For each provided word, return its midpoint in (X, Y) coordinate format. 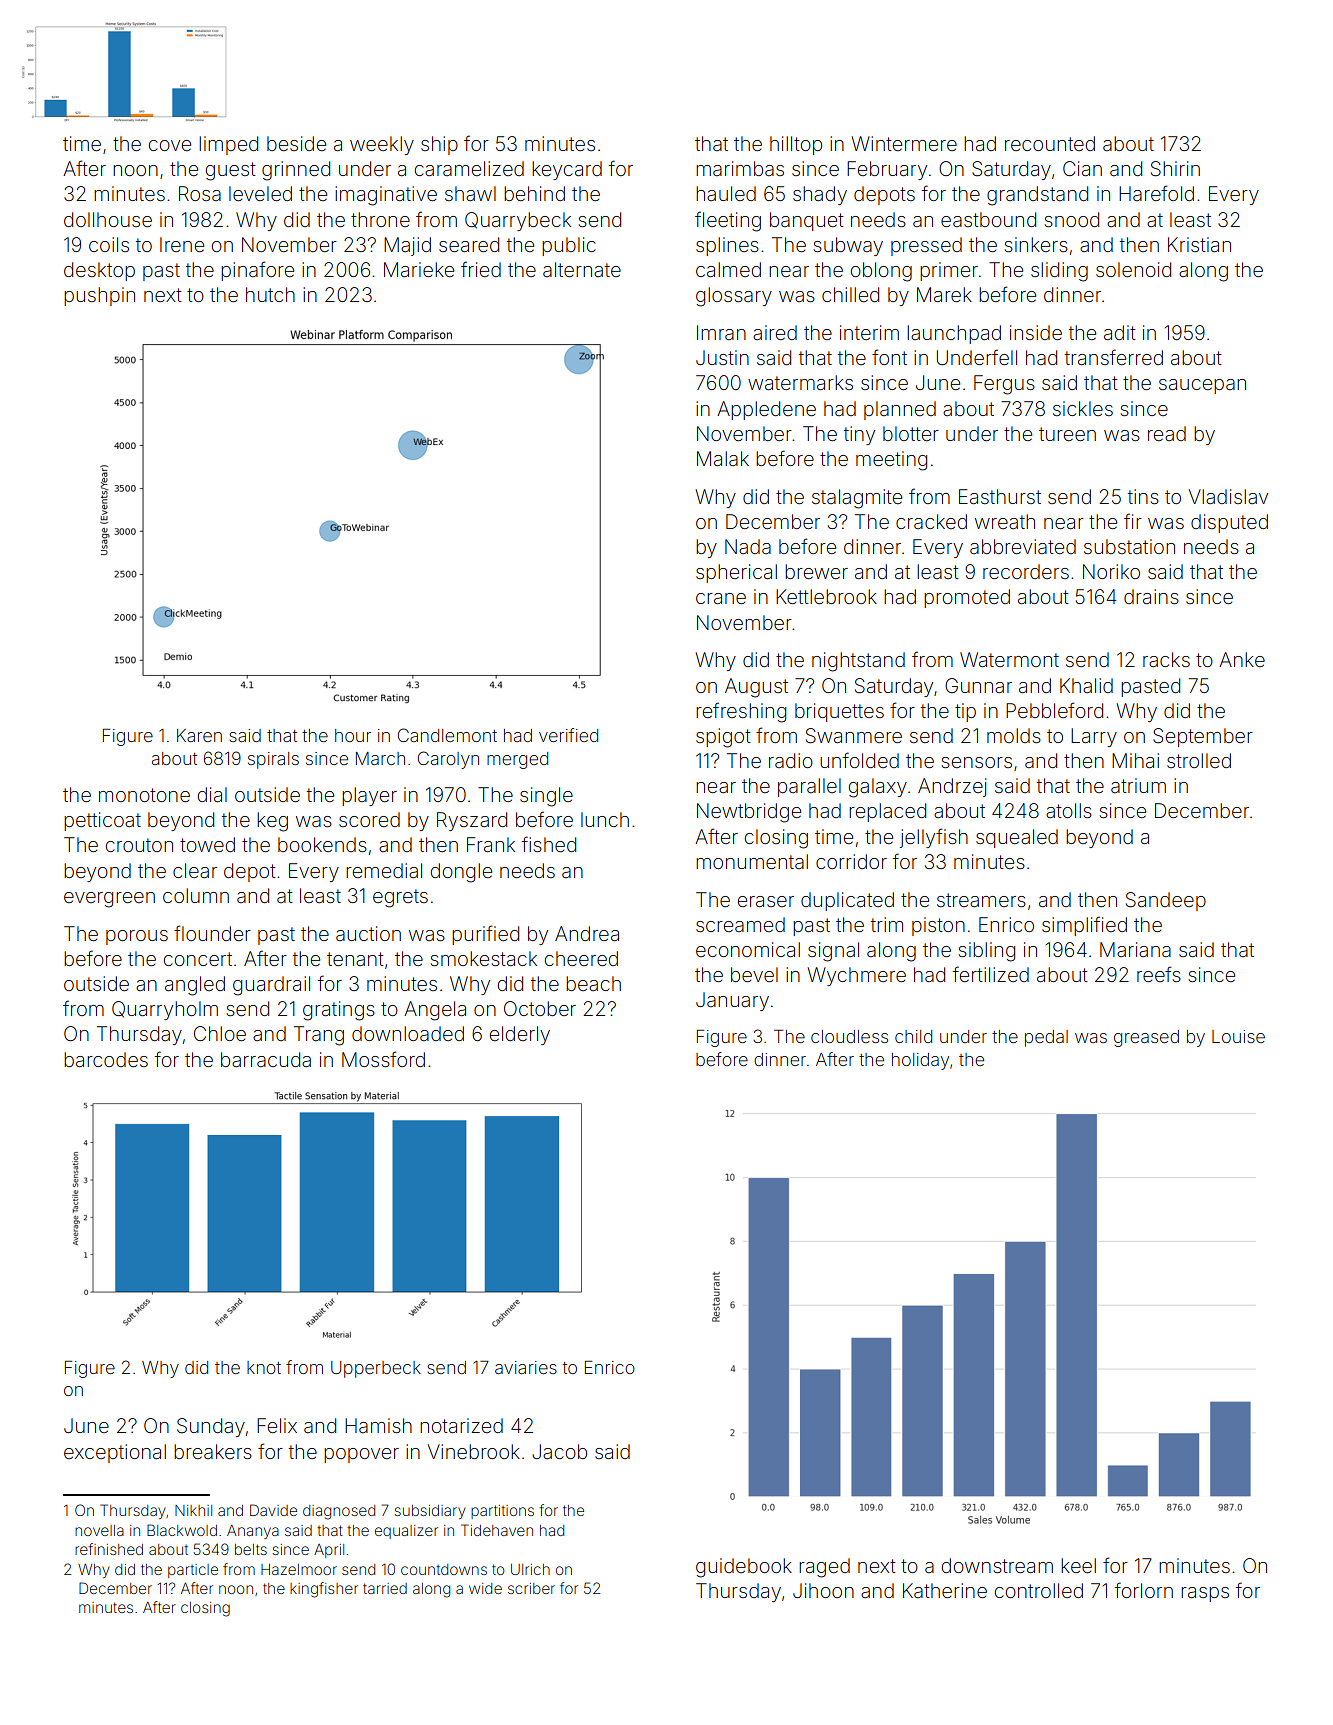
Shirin (1175, 169)
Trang (319, 1036)
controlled (1039, 1590)
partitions (502, 1512)
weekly (382, 145)
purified (485, 935)
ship (439, 145)
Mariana (1135, 949)
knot (264, 1367)
